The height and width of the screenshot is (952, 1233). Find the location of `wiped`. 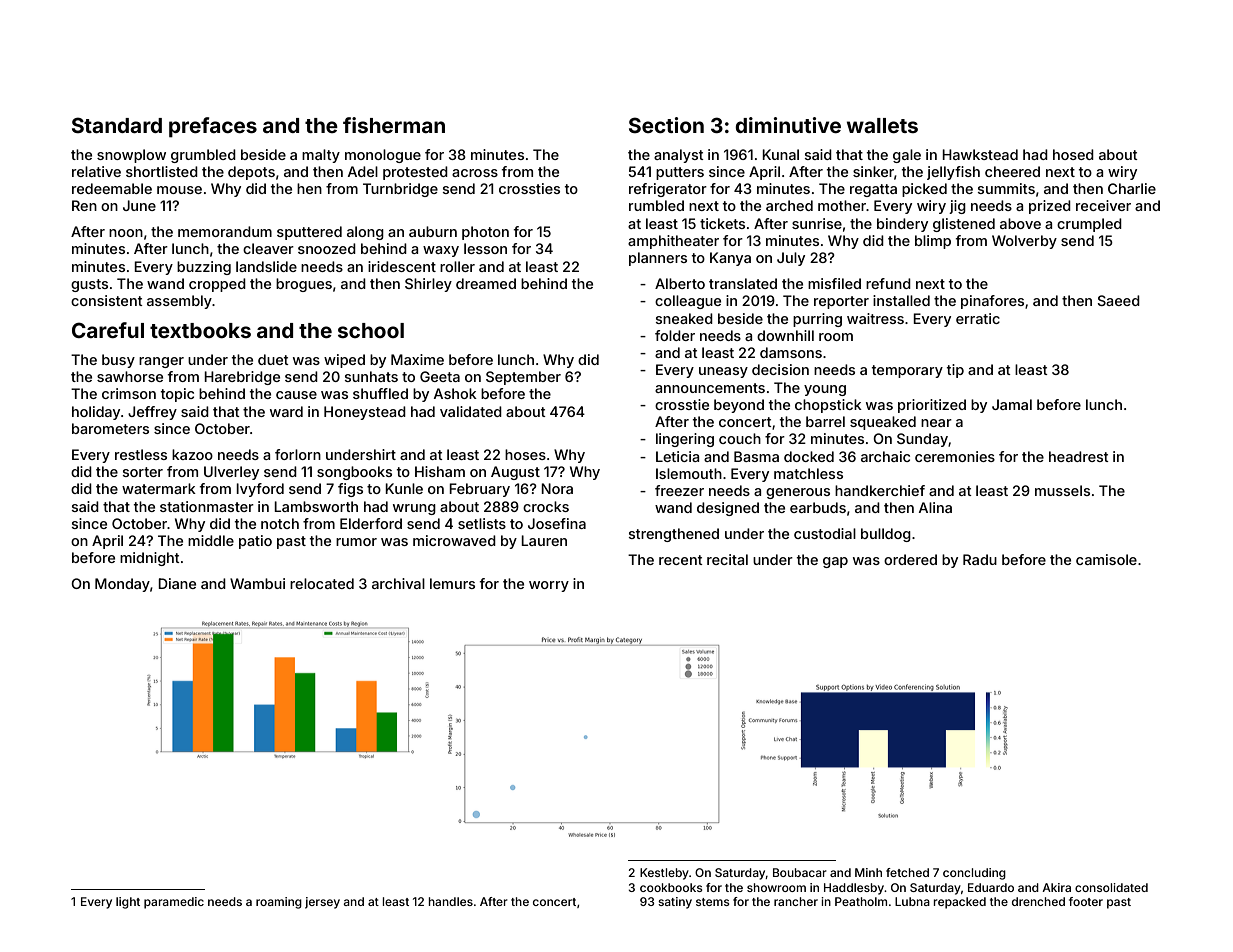

wiped is located at coordinates (344, 361).
